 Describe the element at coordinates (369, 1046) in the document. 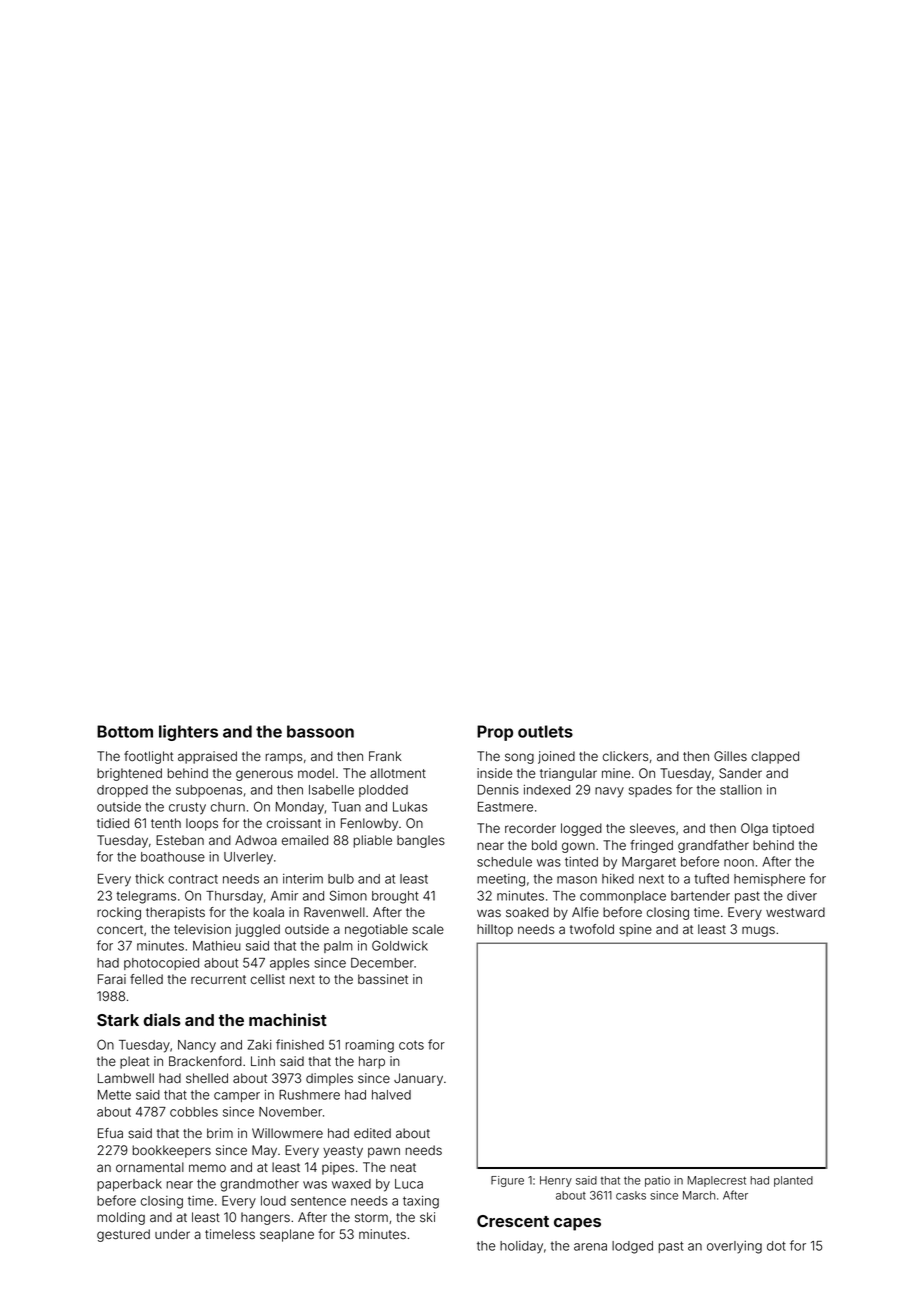

I see `roaming` at that location.
